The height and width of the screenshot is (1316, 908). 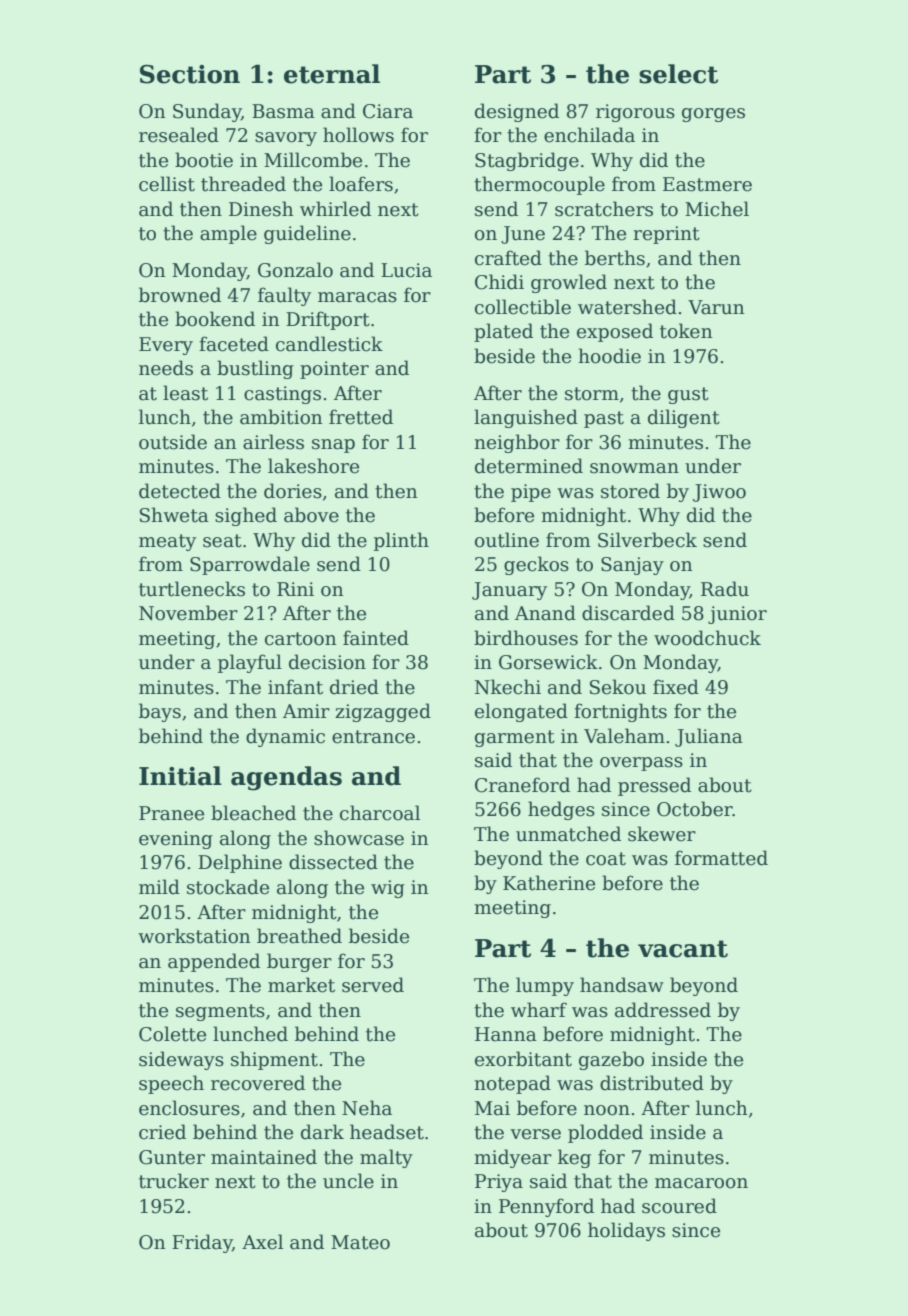 I want to click on skewer, so click(x=662, y=834).
